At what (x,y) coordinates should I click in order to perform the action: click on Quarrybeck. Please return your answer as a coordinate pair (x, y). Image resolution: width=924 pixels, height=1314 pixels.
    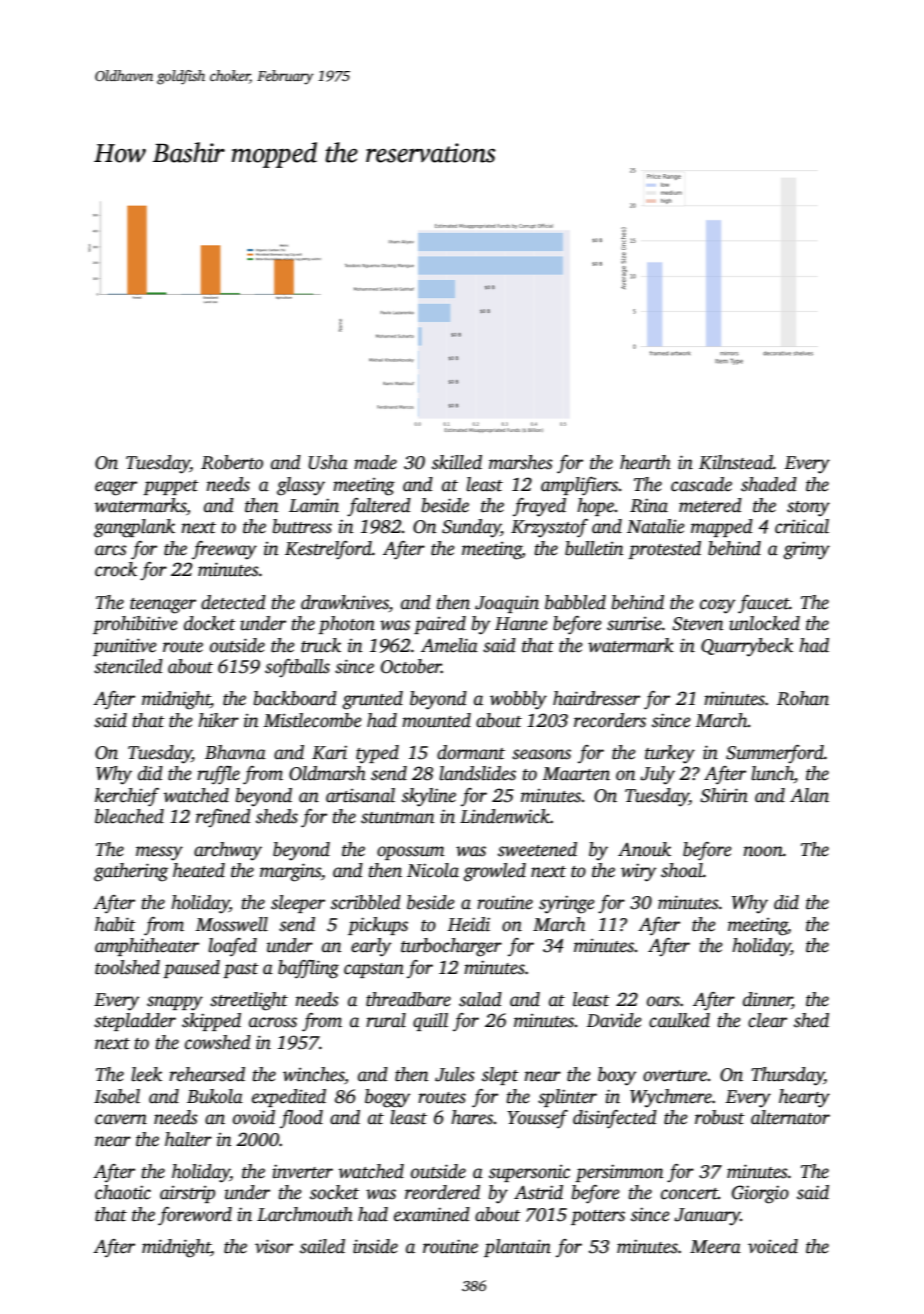
    Looking at the image, I should click on (747, 647).
